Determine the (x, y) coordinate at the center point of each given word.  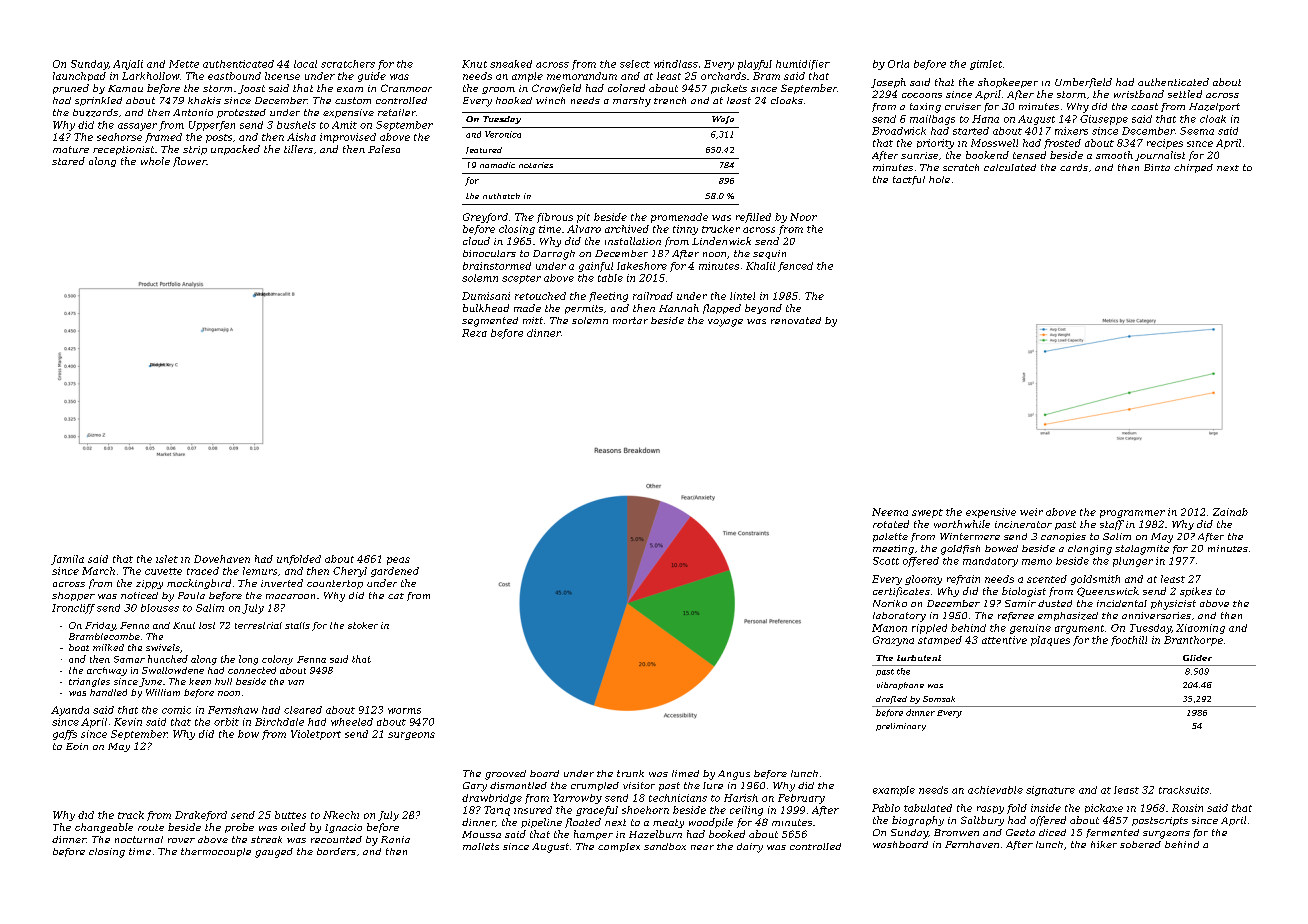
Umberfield (1083, 83)
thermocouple (216, 852)
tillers (298, 149)
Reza (474, 333)
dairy (750, 848)
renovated (796, 320)
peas (398, 561)
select (635, 64)
